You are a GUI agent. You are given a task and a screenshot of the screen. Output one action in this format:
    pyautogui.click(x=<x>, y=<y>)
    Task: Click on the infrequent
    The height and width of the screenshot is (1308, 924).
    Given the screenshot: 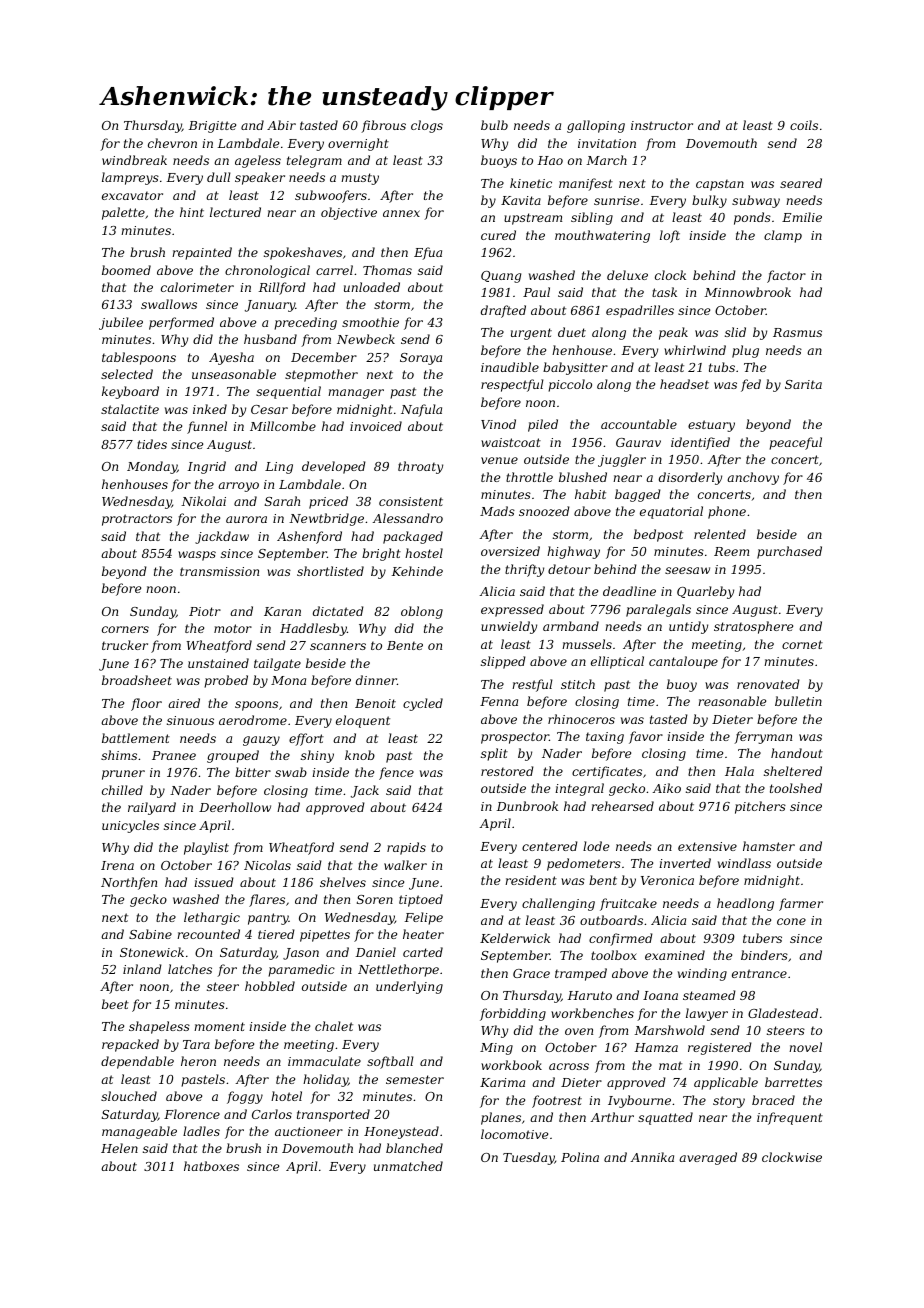 What is the action you would take?
    pyautogui.click(x=790, y=1118)
